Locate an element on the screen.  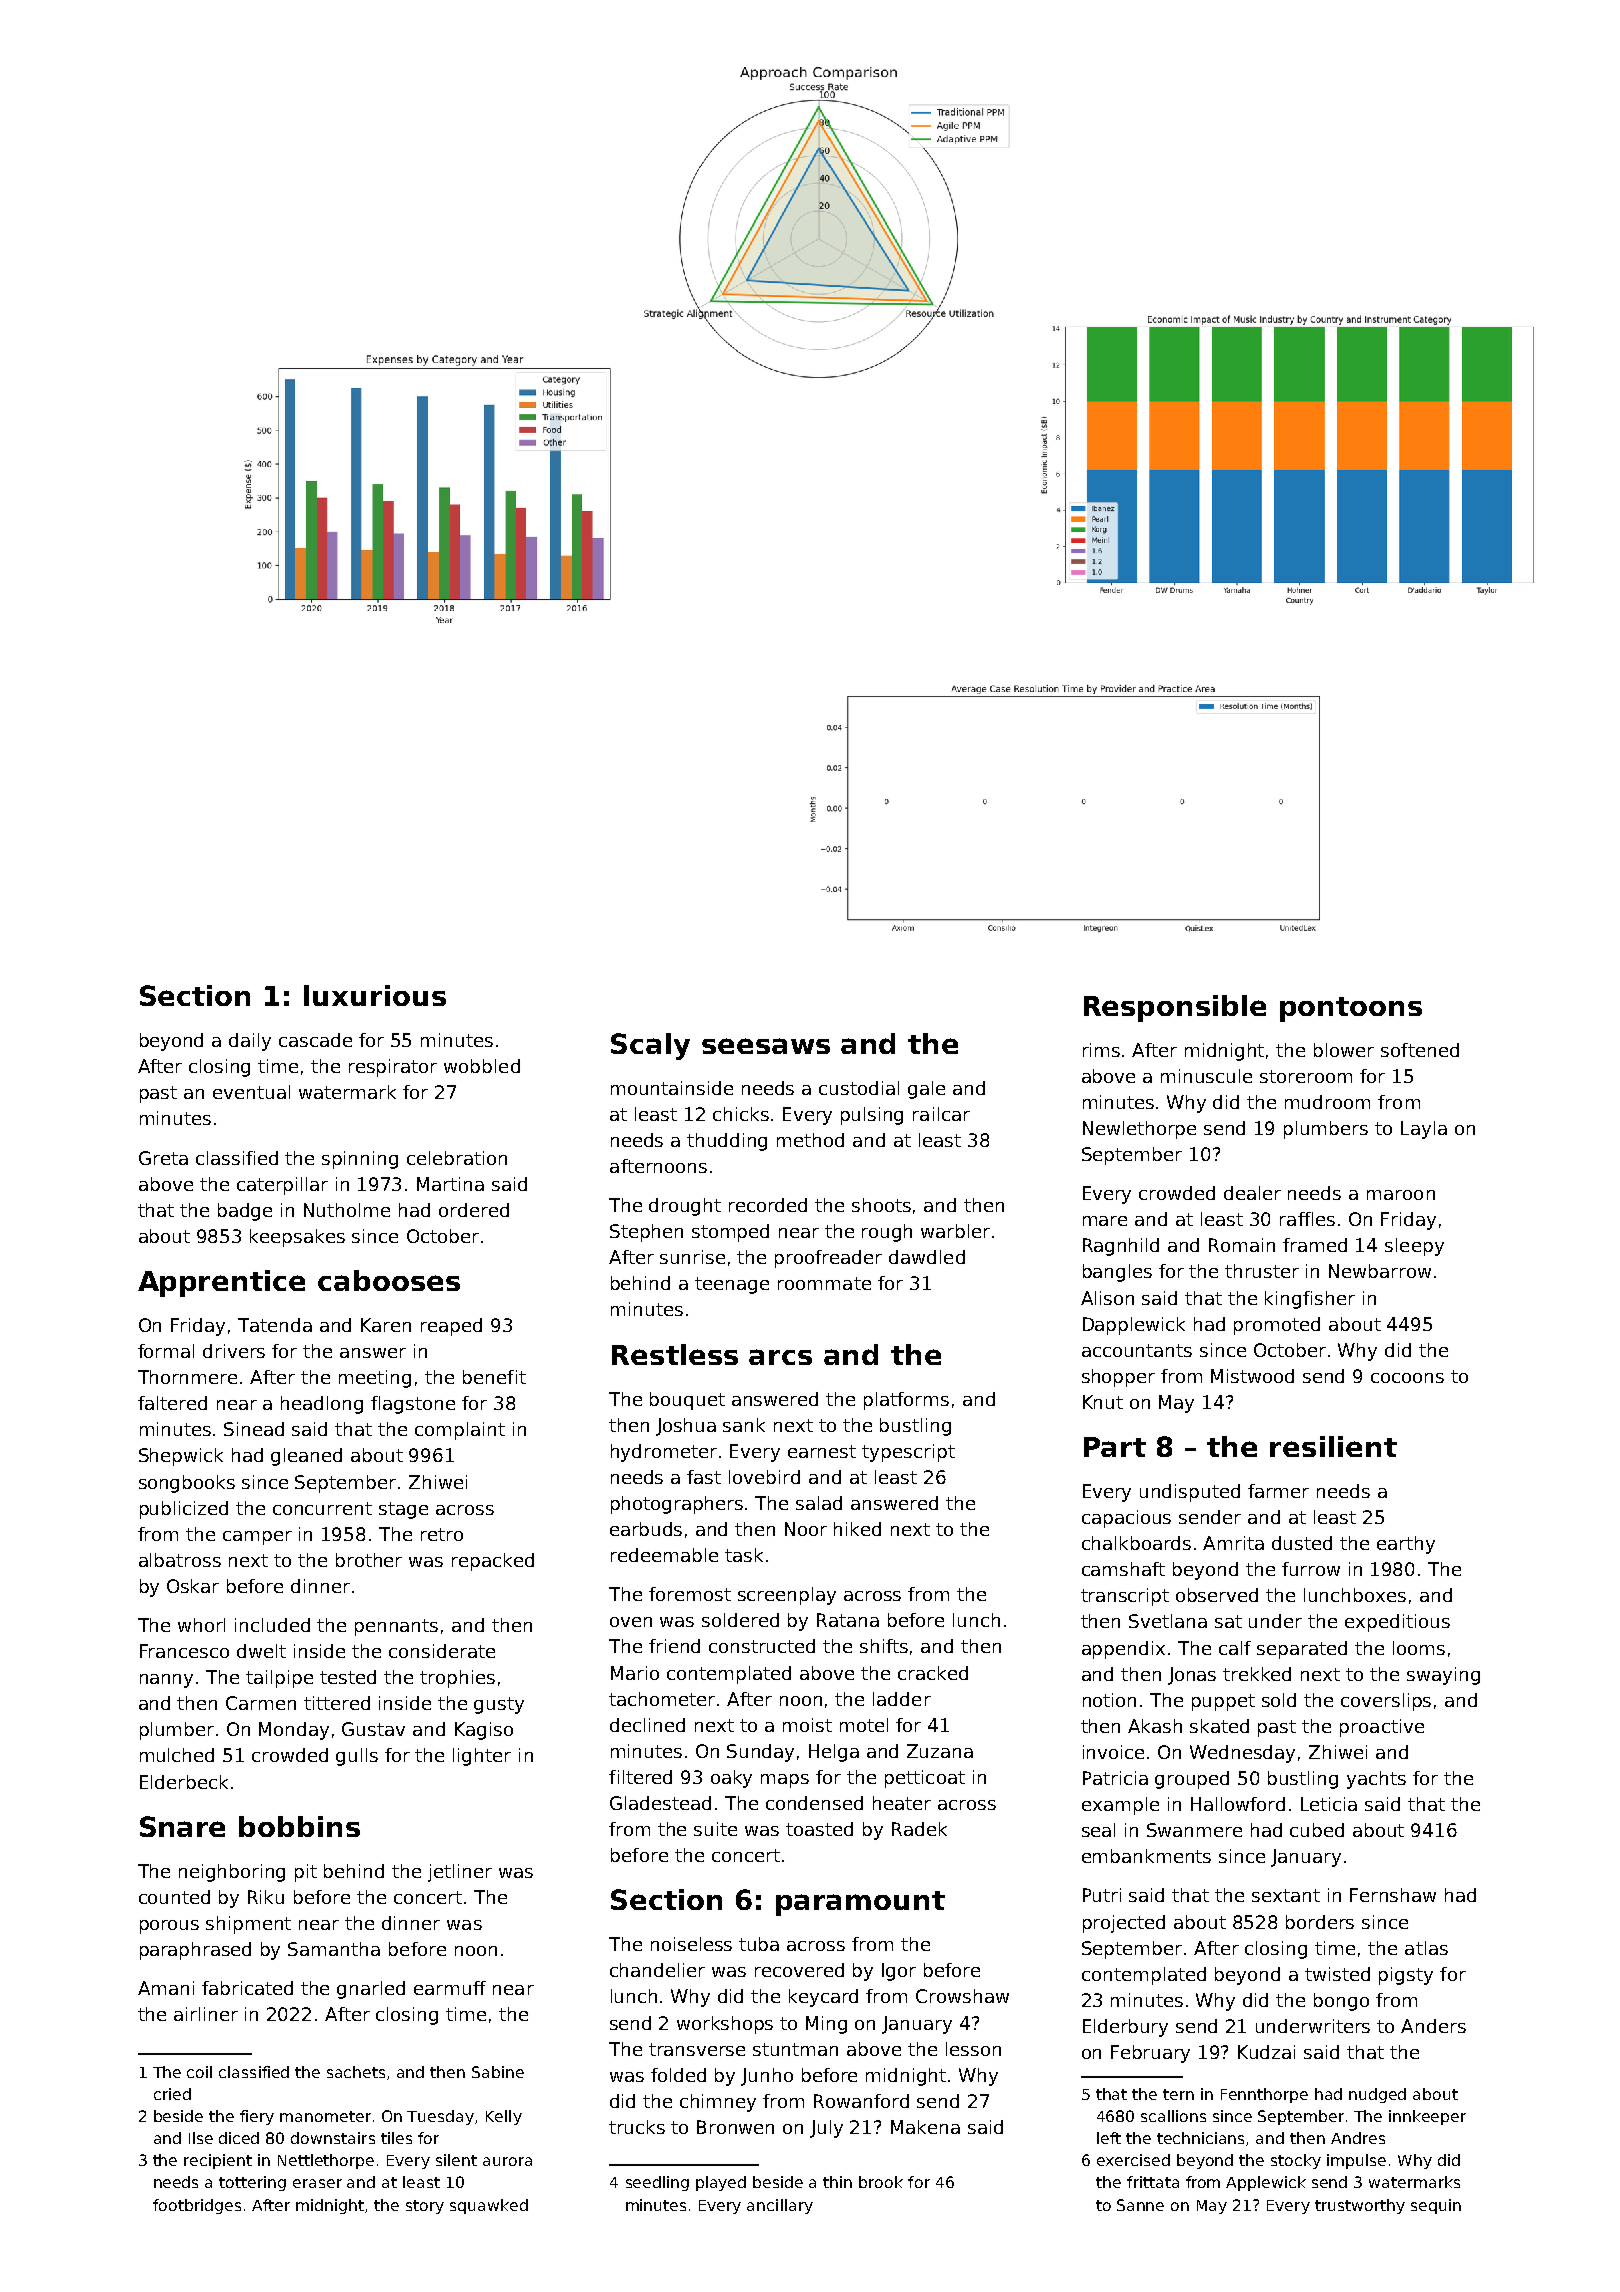
Apprentice is located at coordinates (221, 1283).
